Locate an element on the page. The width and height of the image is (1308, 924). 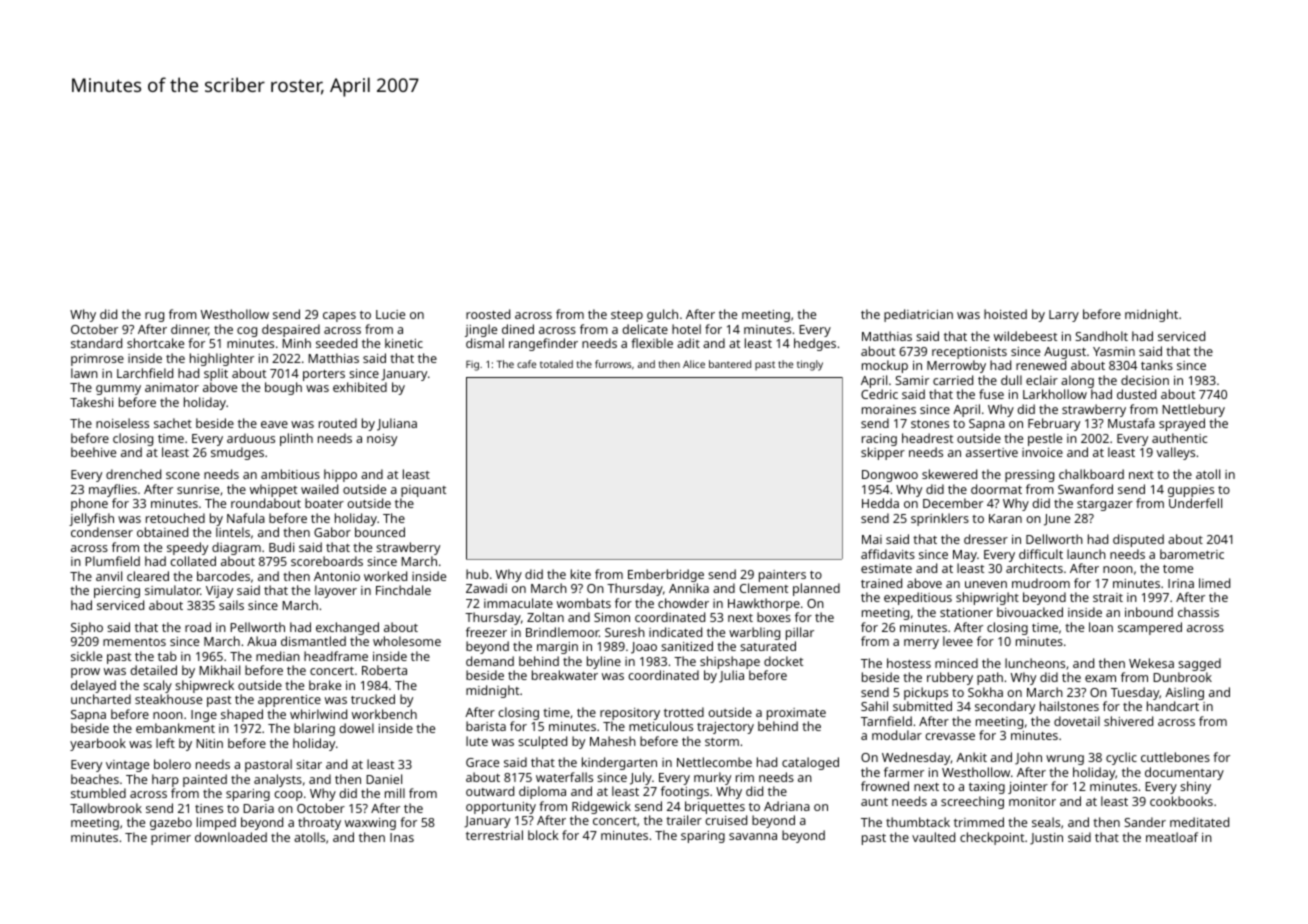
mudroom is located at coordinates (1041, 583).
